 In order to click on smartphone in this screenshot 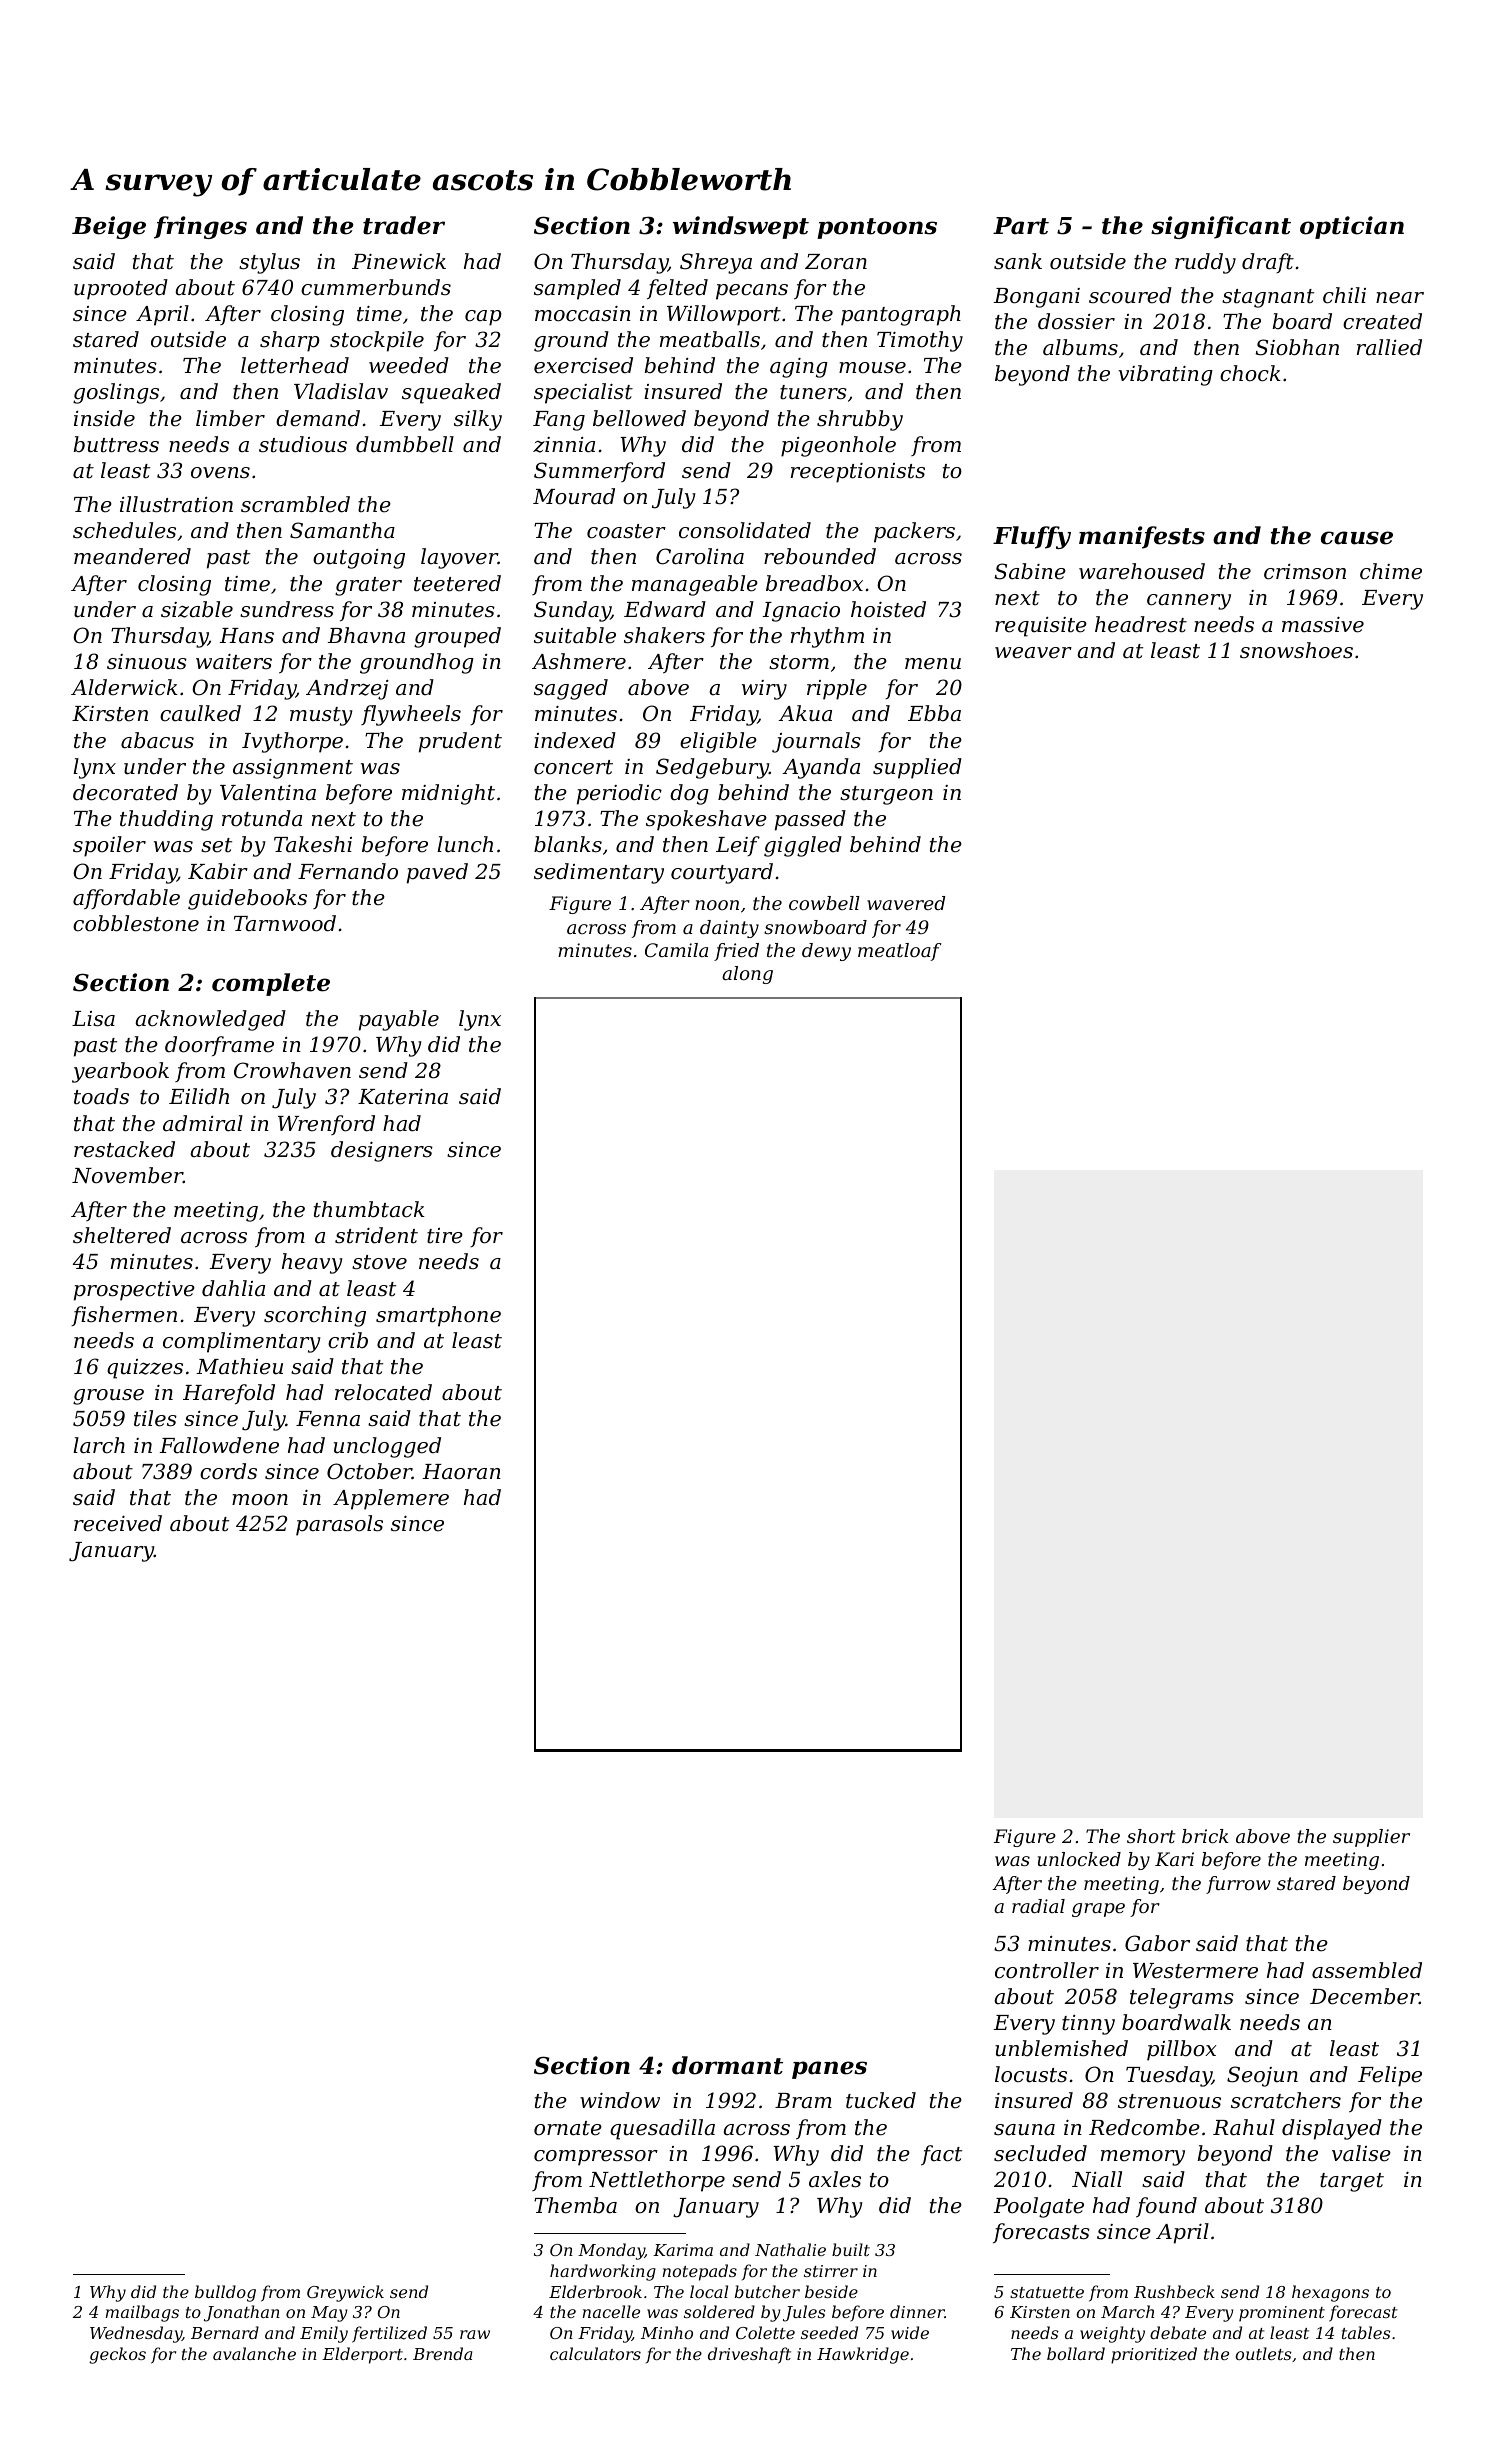, I will do `click(438, 1316)`.
